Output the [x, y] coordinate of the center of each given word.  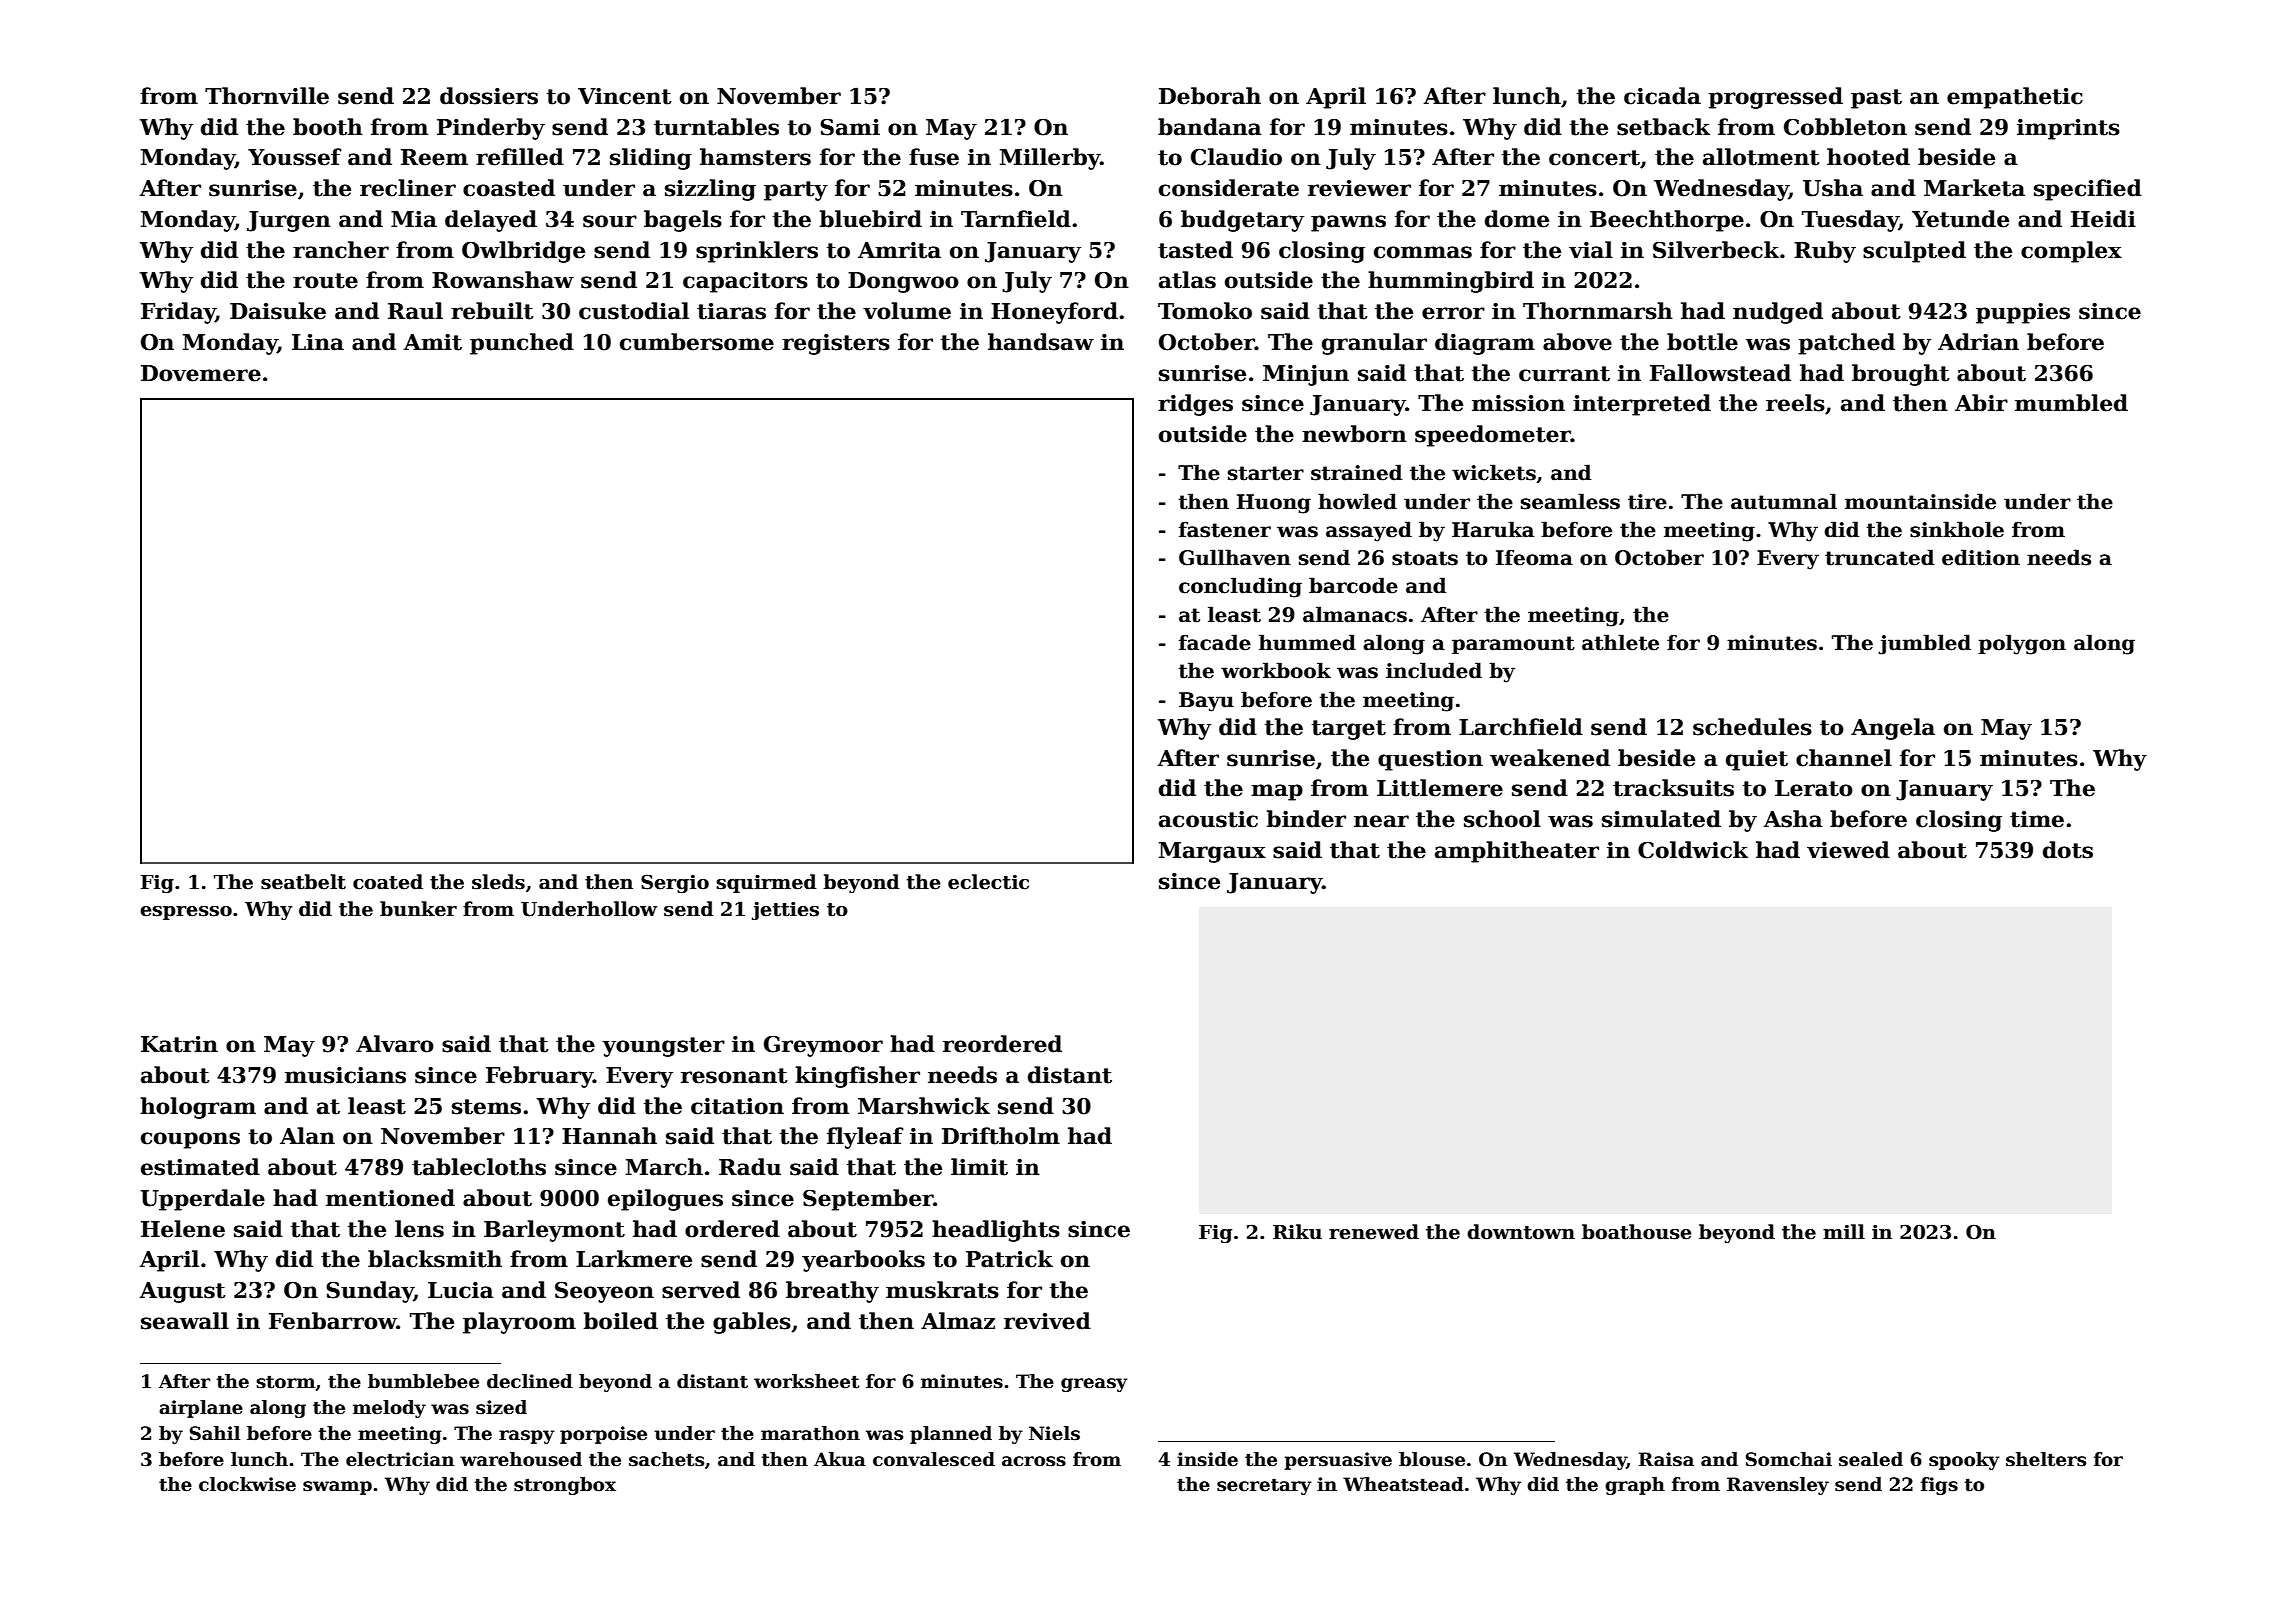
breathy [832, 1292]
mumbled [2071, 403]
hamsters [755, 157]
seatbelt [303, 882]
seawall [185, 1321]
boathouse [1637, 1232]
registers [836, 344]
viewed [1848, 850]
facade [1215, 642]
